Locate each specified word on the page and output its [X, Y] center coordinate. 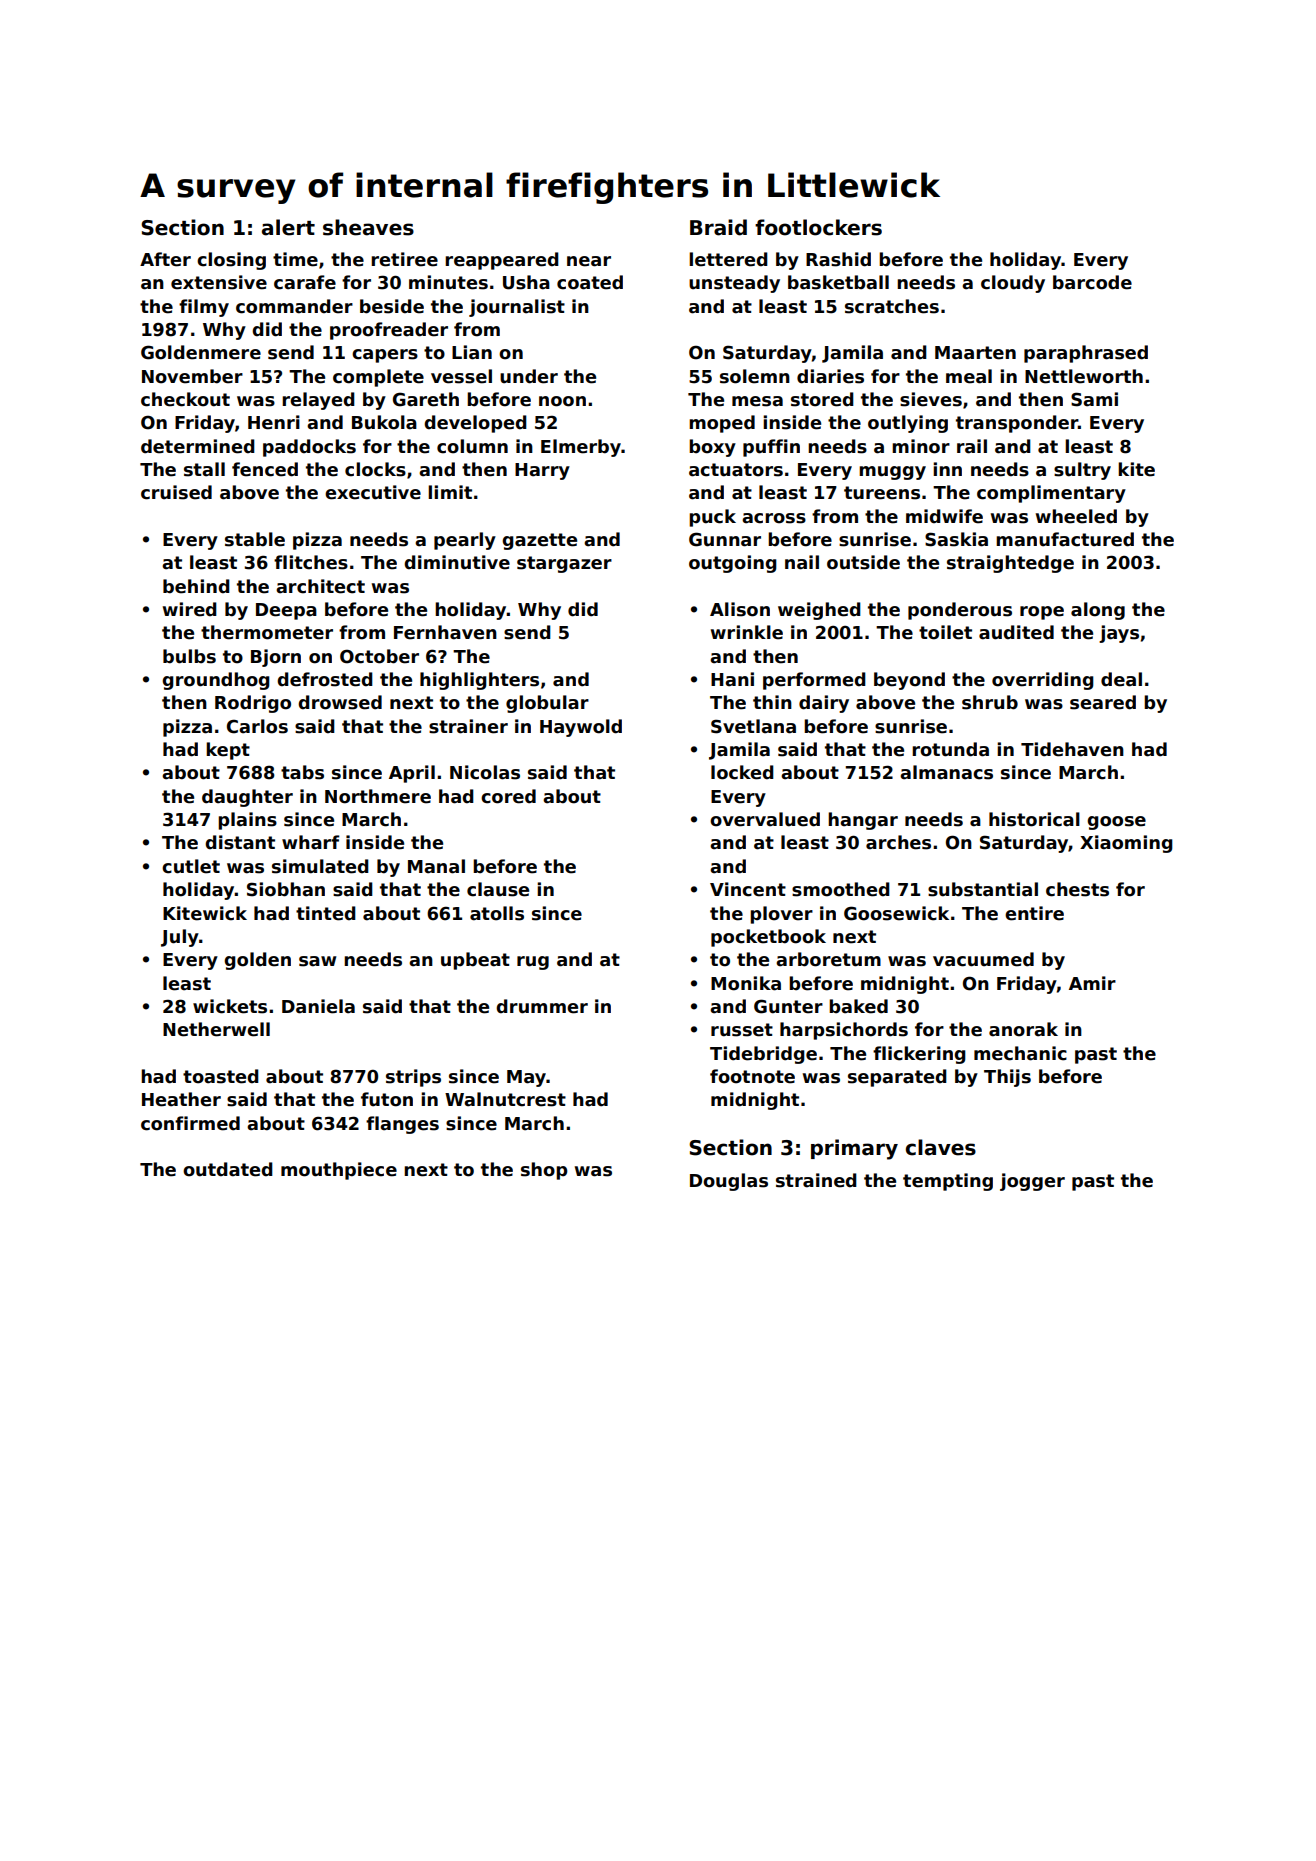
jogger [1032, 1182]
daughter [247, 798]
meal [969, 376]
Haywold [581, 728]
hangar [863, 821]
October [379, 656]
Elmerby [581, 448]
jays [1119, 634]
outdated [228, 1169]
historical [1034, 819]
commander [294, 306]
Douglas [729, 1182]
